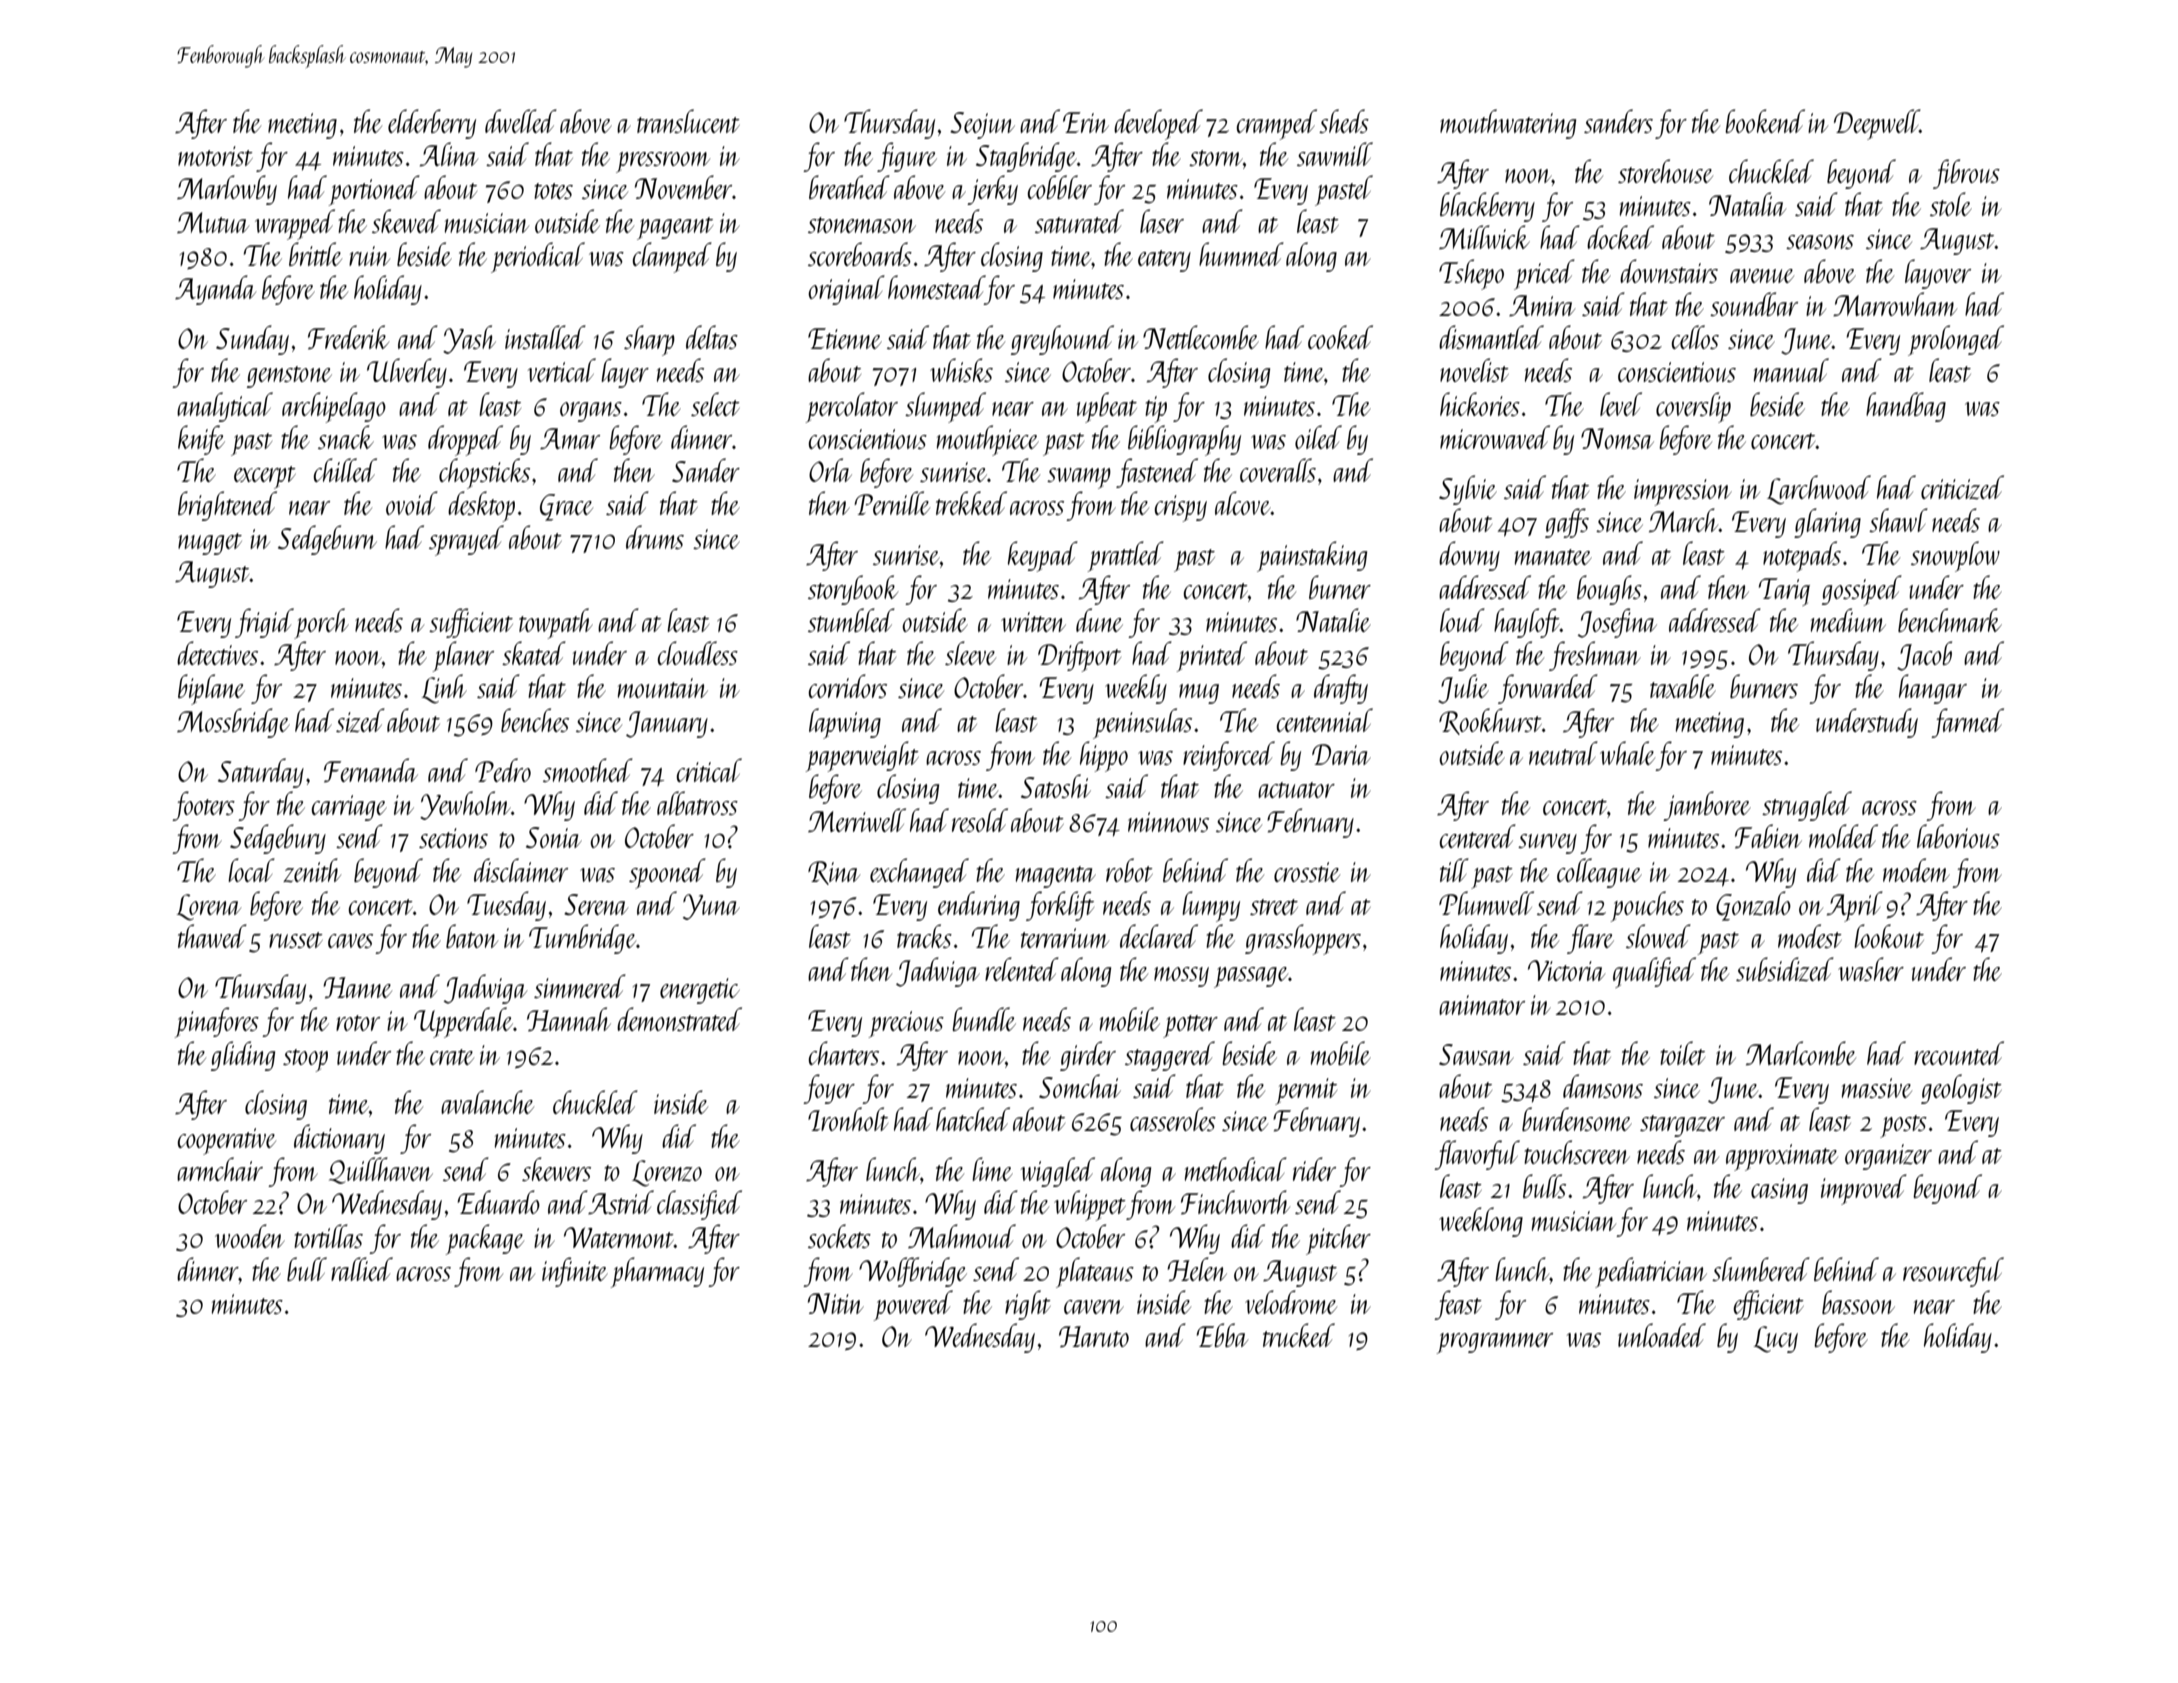 Image resolution: width=2178 pixels, height=1683 pixels. Describe the element at coordinates (1062, 340) in the page. I see `greyhound` at that location.
